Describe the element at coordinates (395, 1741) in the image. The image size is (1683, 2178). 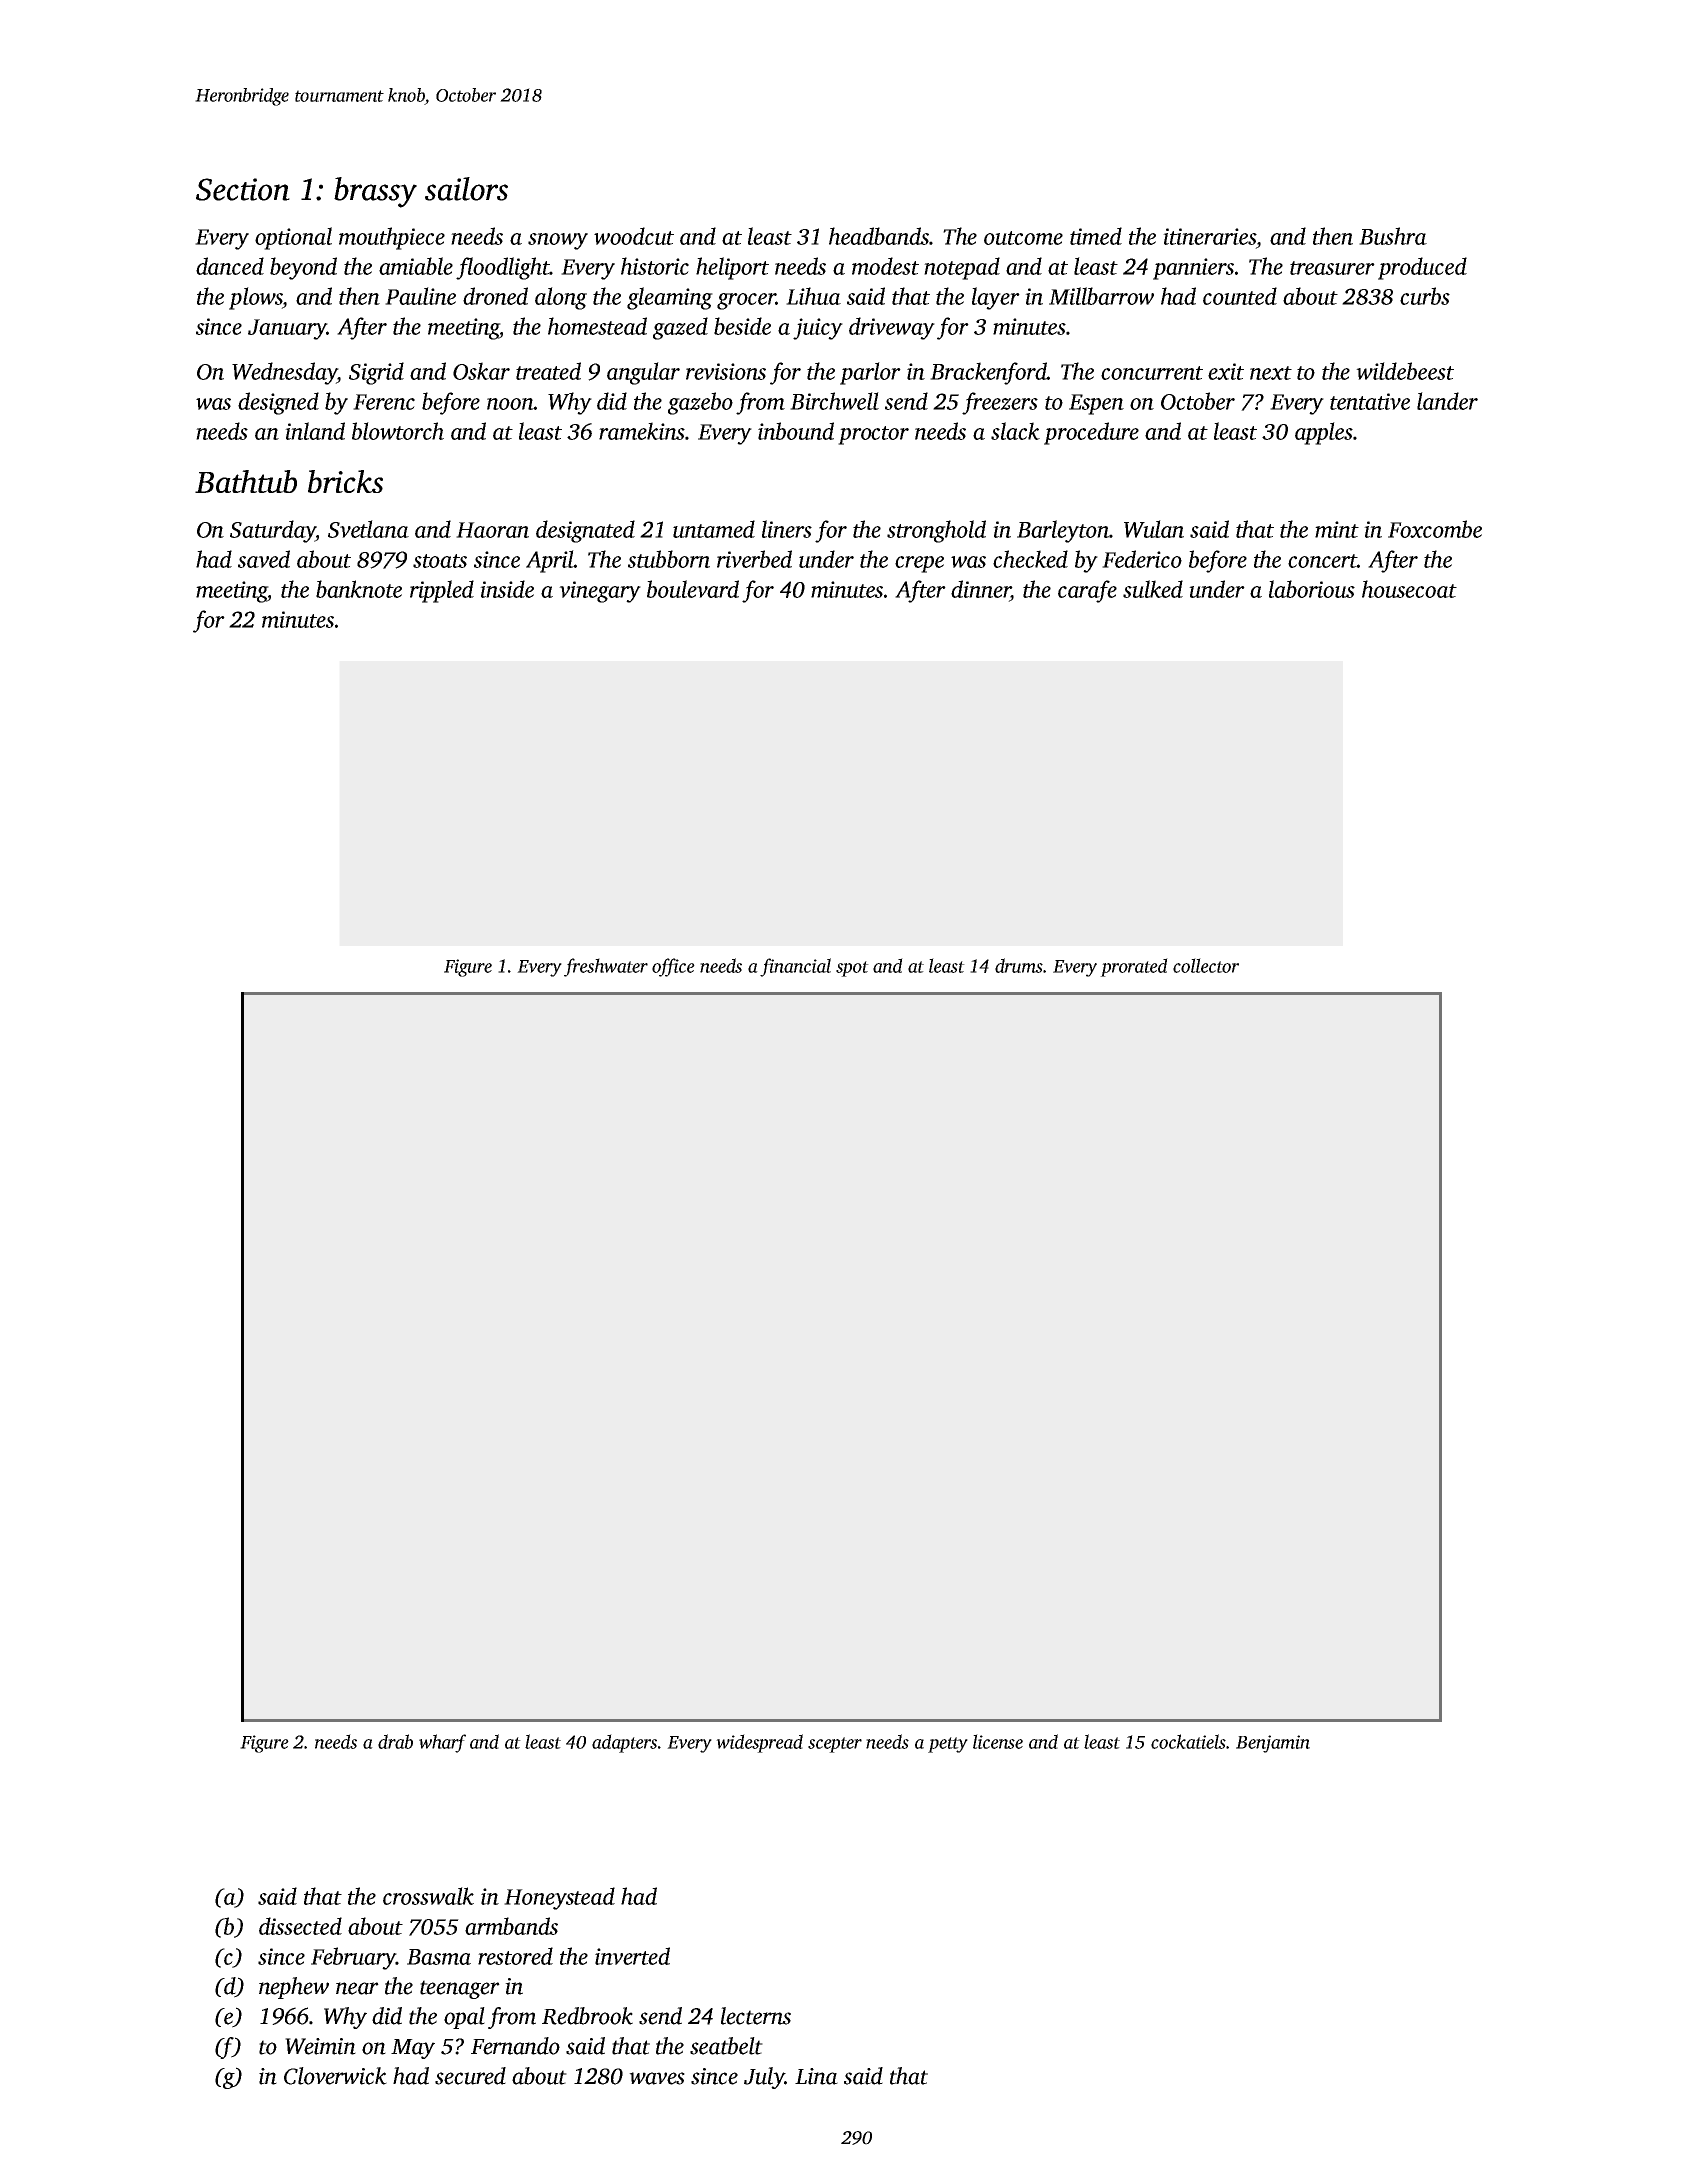
I see `drab` at that location.
